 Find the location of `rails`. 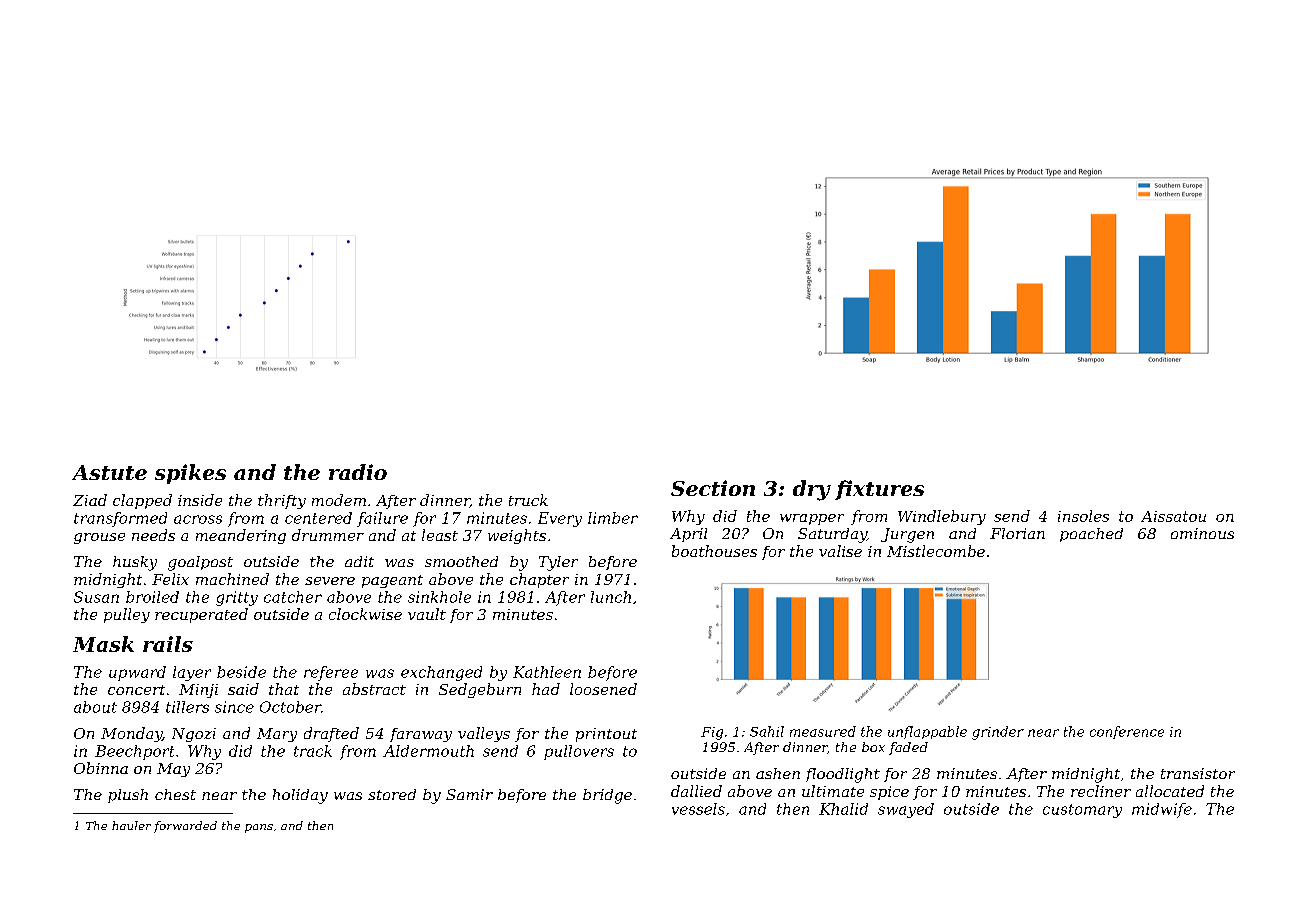

rails is located at coordinates (168, 644).
